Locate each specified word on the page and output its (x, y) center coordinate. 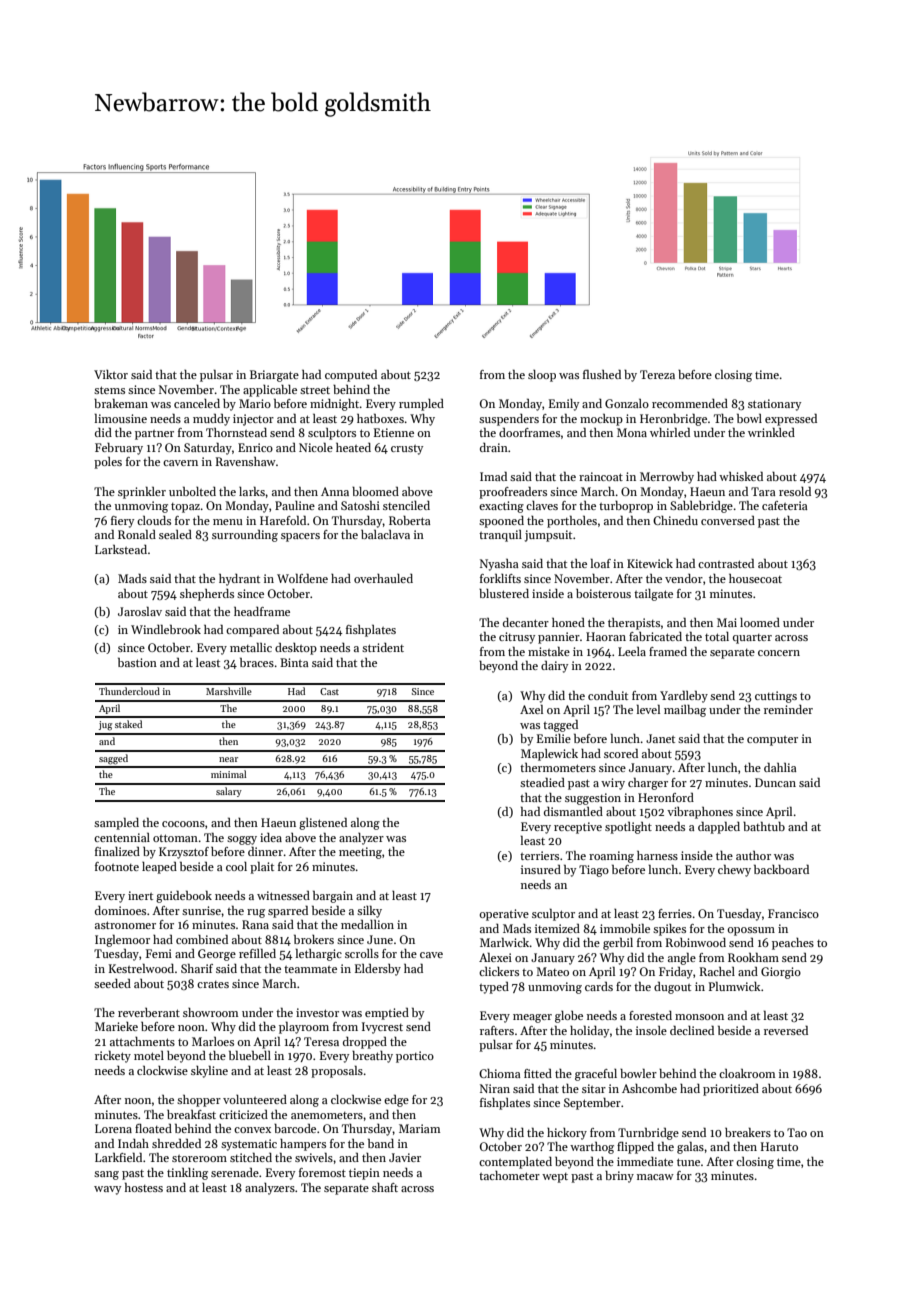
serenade (235, 1172)
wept (555, 1178)
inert (140, 895)
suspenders (509, 420)
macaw (655, 1177)
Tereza (657, 374)
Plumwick (735, 986)
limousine (121, 418)
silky (369, 912)
